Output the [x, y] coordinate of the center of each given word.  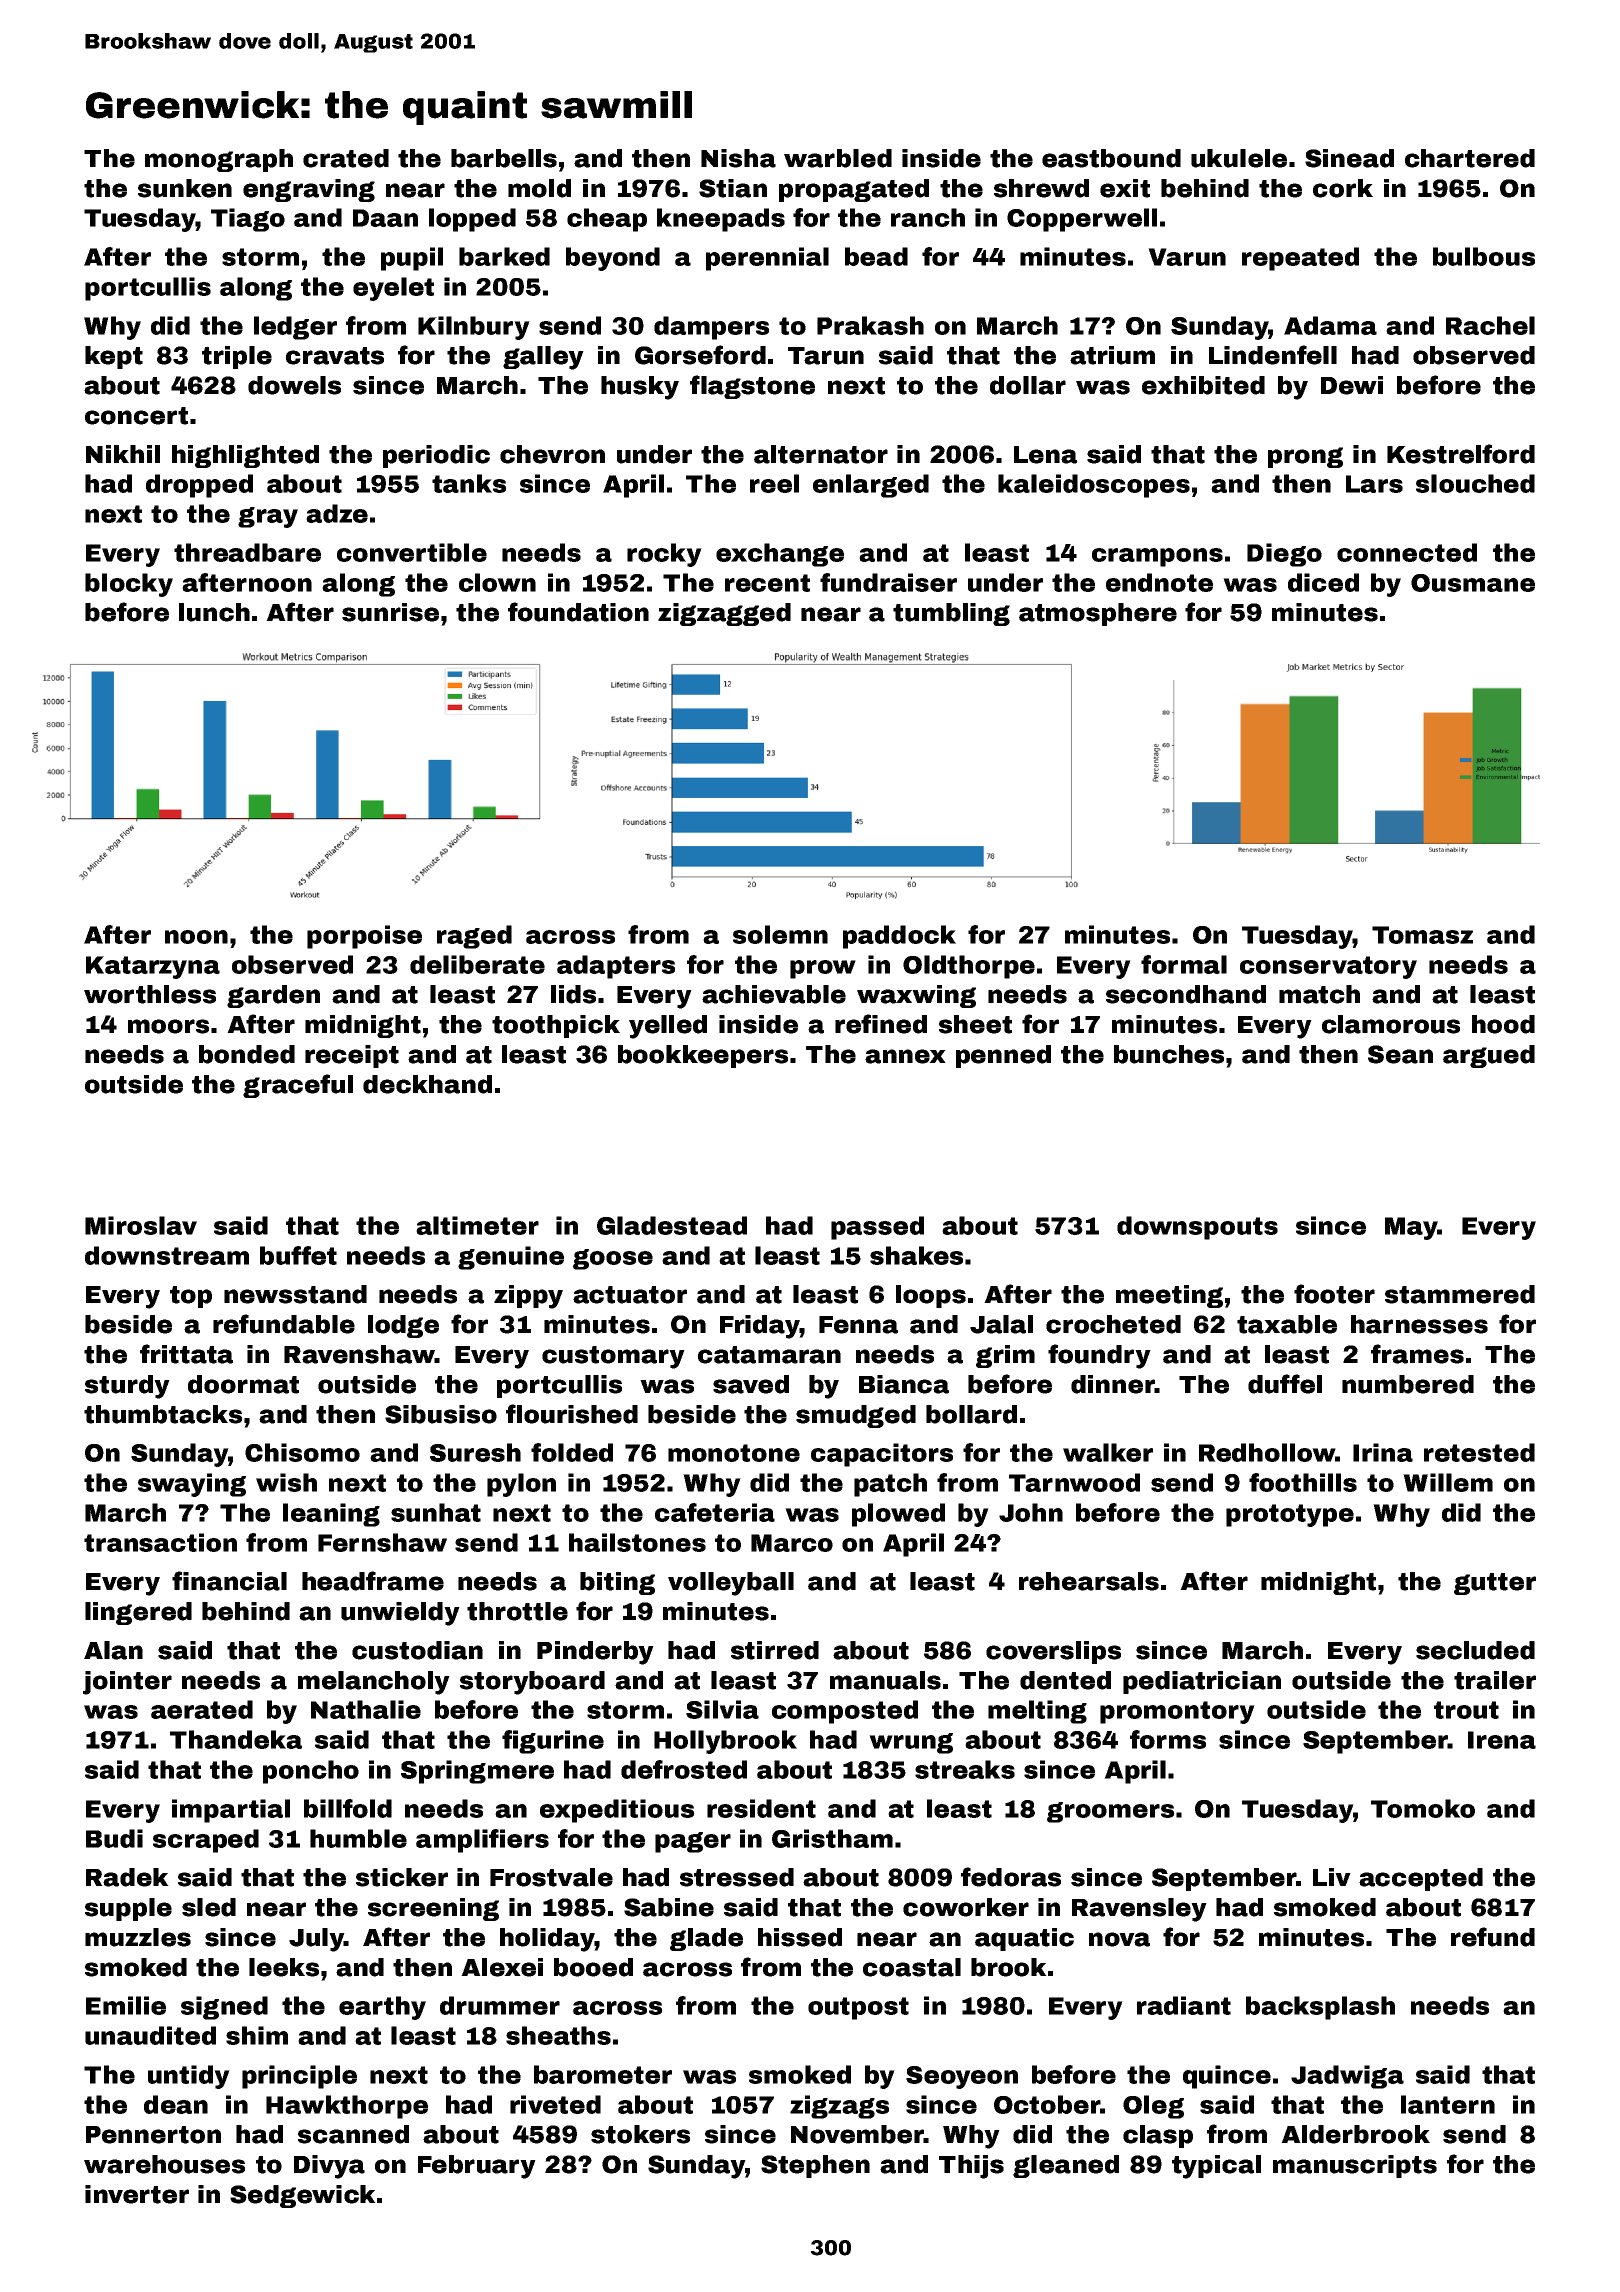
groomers [1110, 1812]
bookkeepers [703, 1056]
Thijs [971, 2167]
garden [273, 996]
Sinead [1349, 158]
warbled [838, 158]
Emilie [126, 2005]
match [1319, 994]
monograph [219, 160]
